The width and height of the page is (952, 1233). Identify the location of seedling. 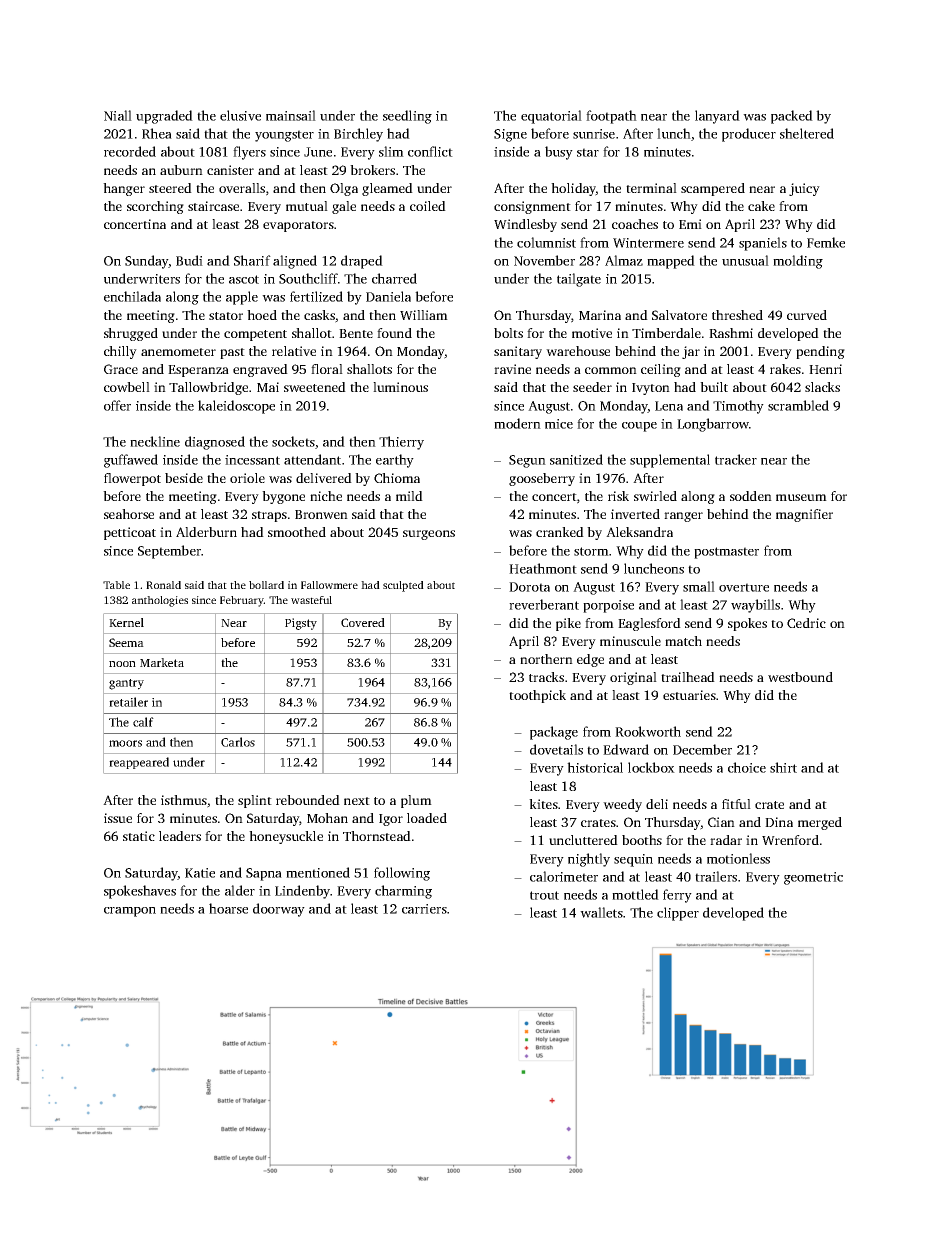
(407, 117).
